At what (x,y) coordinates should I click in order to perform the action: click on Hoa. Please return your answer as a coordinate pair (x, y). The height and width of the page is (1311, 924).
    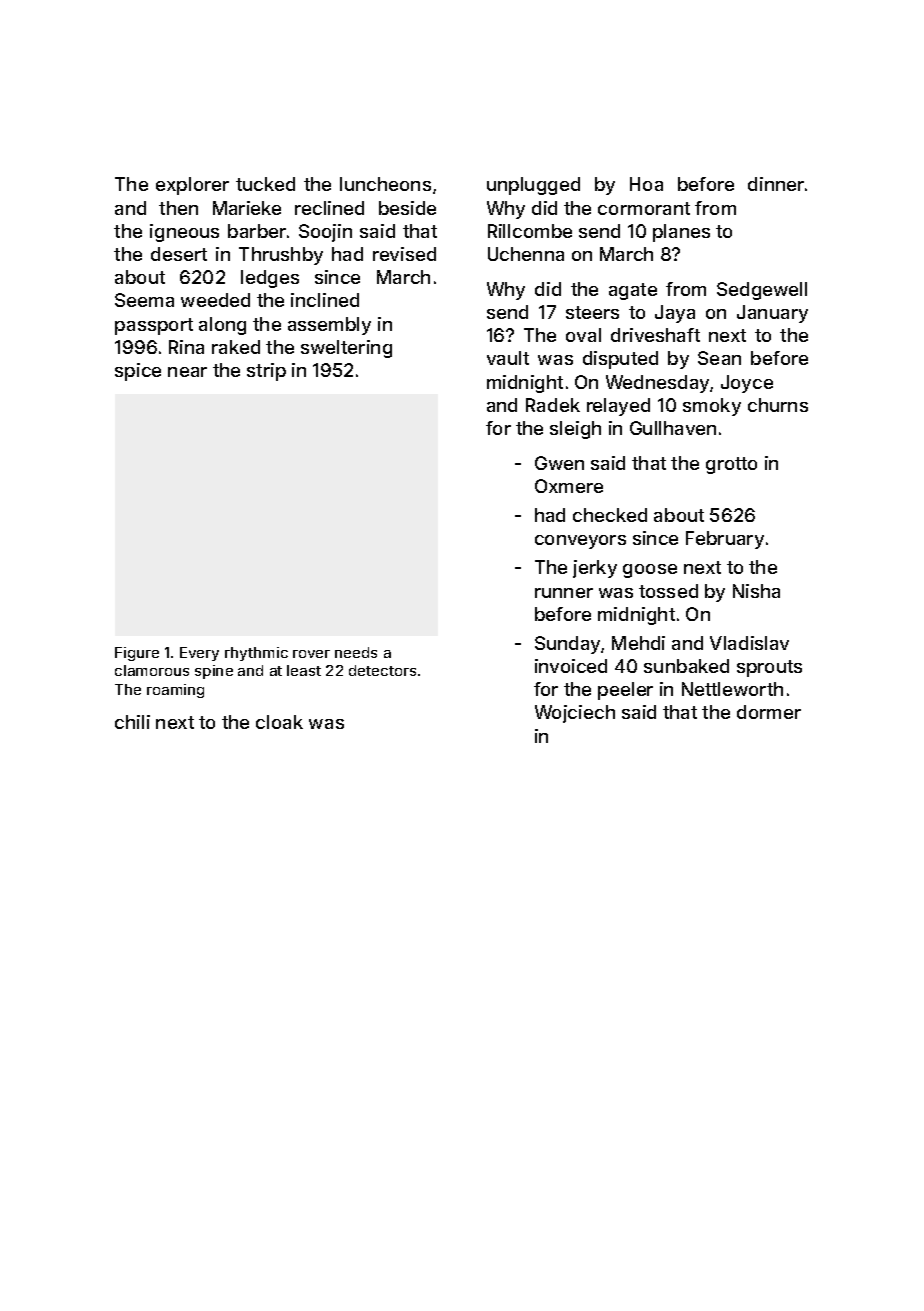
    Looking at the image, I should click on (646, 184).
